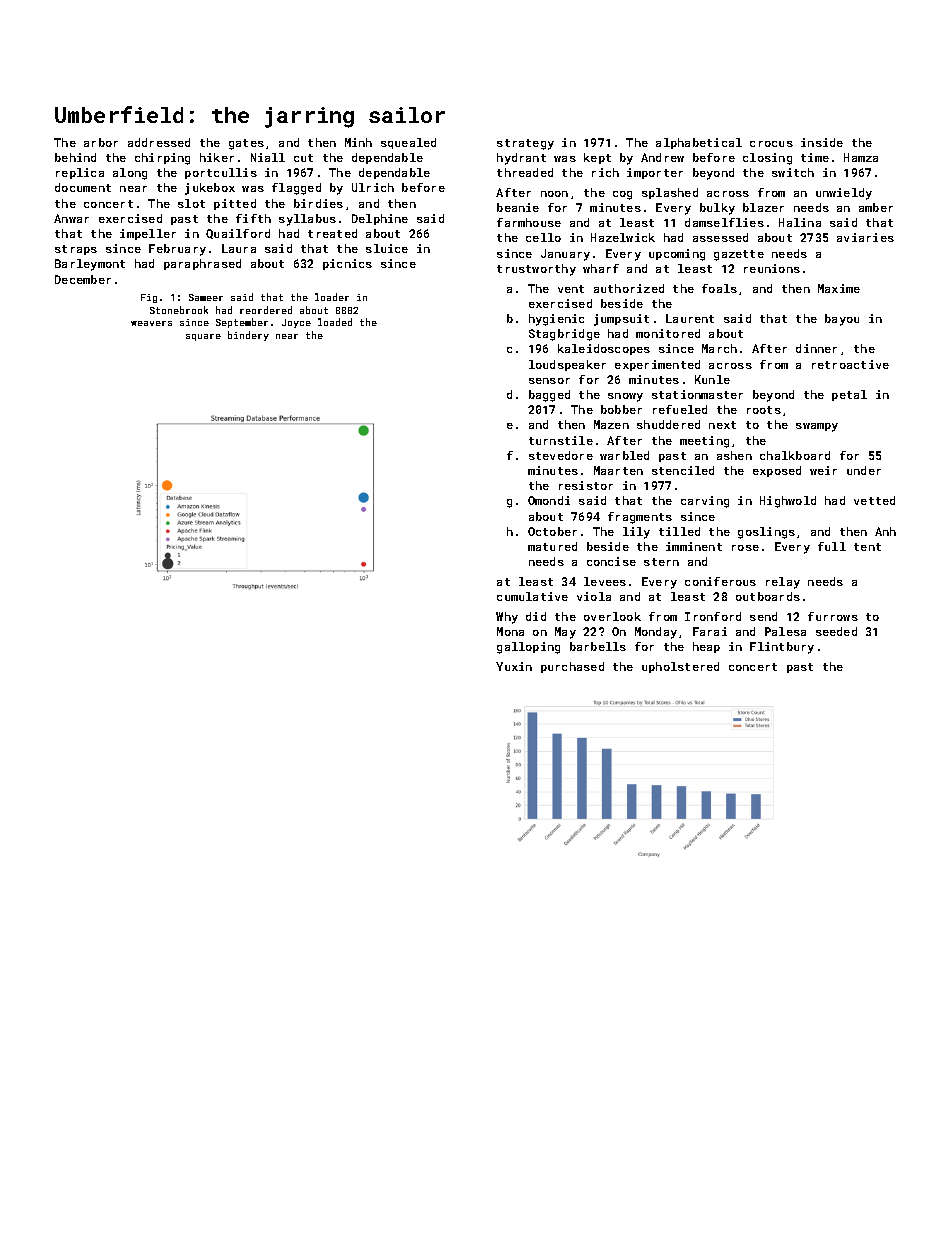 This screenshot has width=952, height=1233. I want to click on tent, so click(867, 547).
